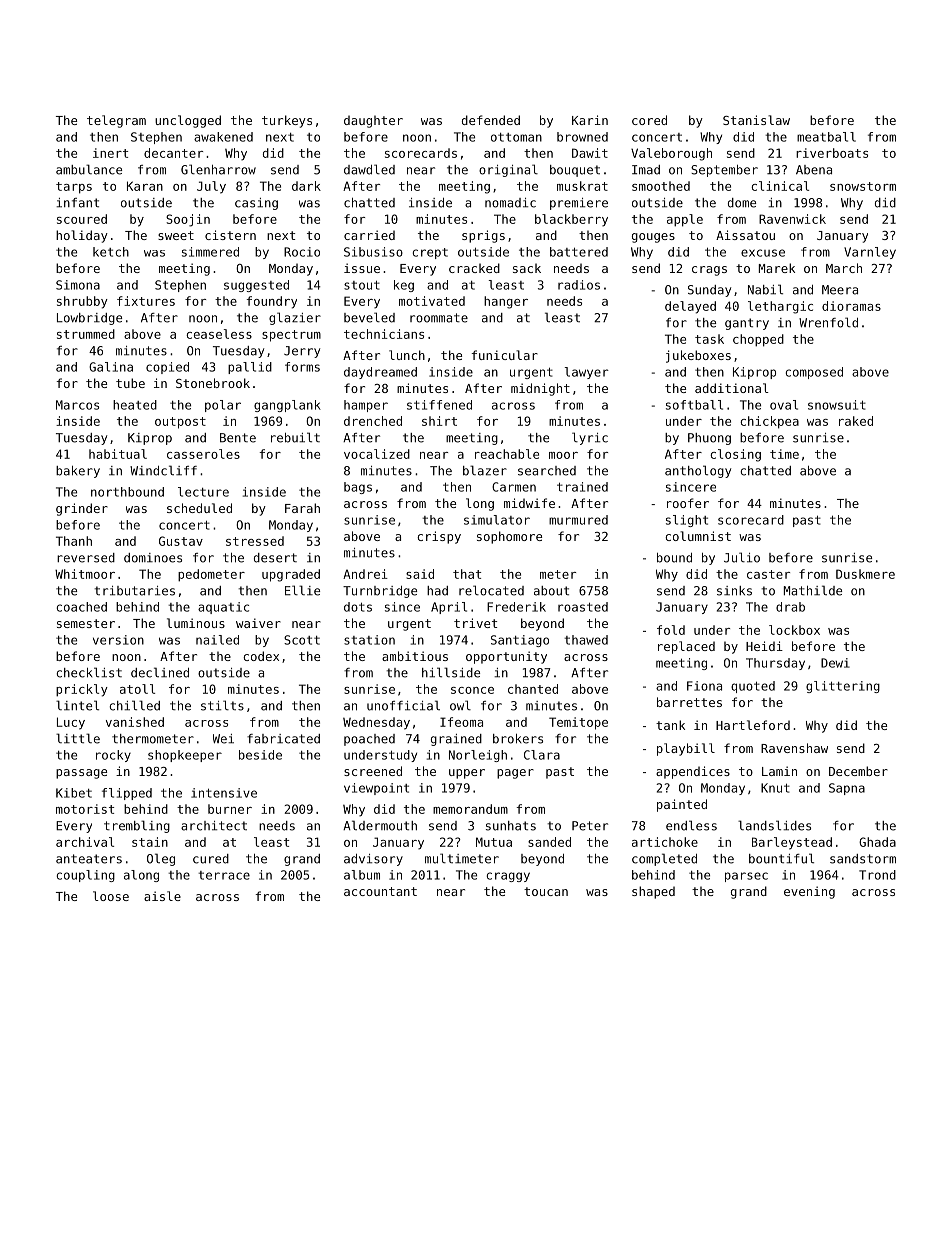  Describe the element at coordinates (792, 219) in the image. I see `Ravenwick` at that location.
